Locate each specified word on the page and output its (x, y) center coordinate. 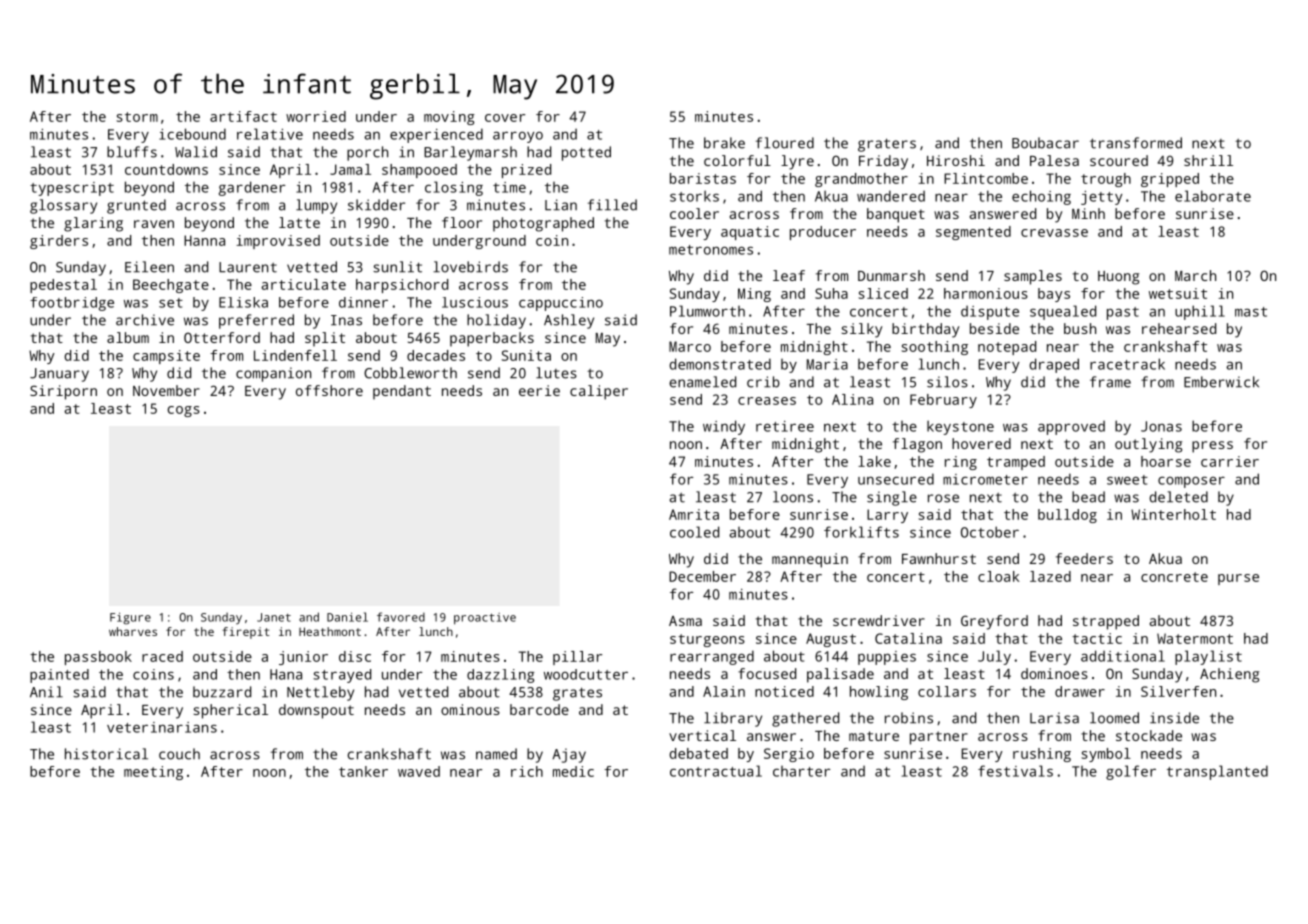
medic (573, 771)
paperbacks (492, 339)
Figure (130, 619)
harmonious (986, 293)
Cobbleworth (410, 373)
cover (505, 118)
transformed (1136, 143)
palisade (840, 675)
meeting (153, 773)
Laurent (248, 267)
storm (137, 117)
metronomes (711, 250)
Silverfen (1178, 691)
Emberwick (1221, 382)
